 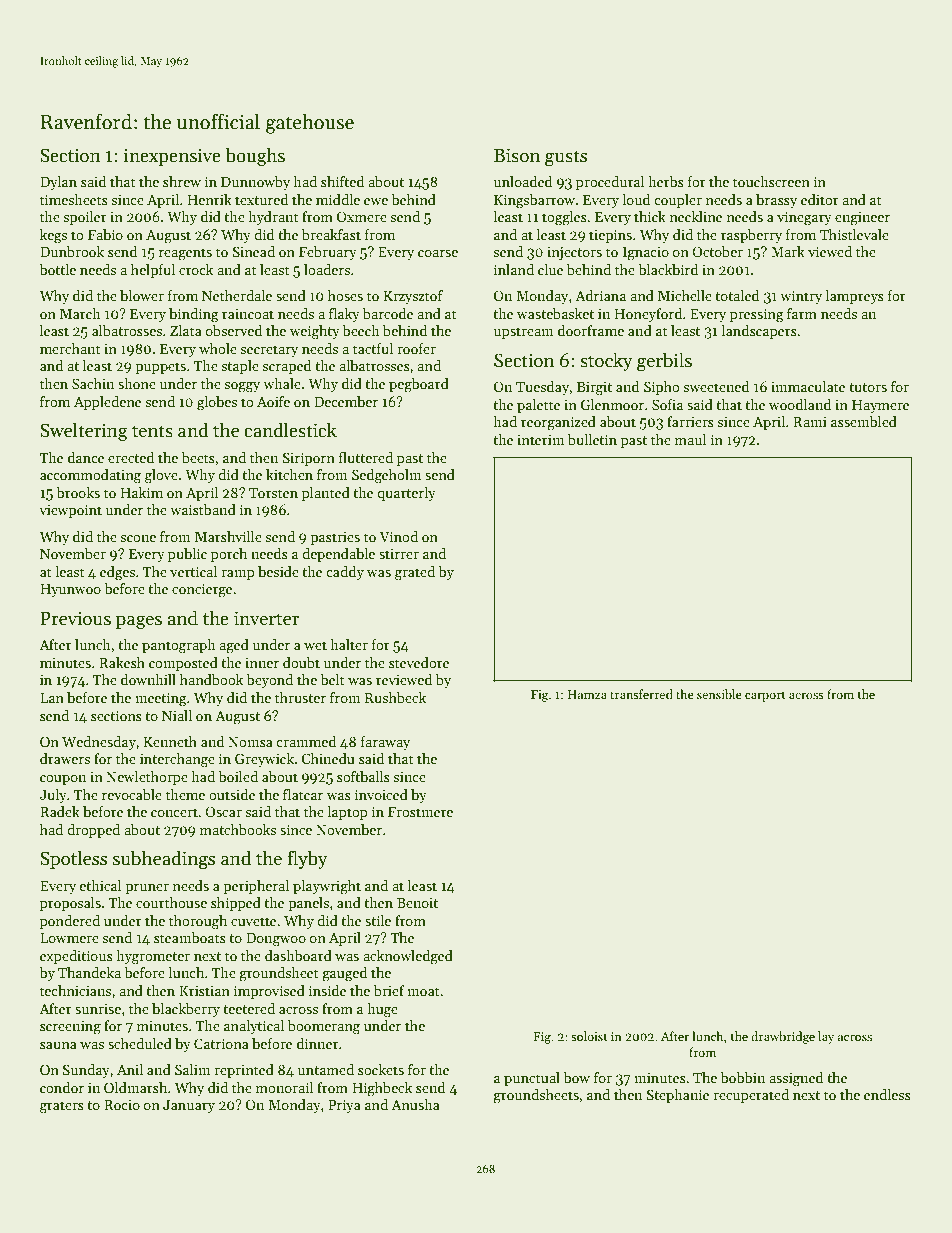 What do you see at coordinates (765, 696) in the document?
I see `carport` at bounding box center [765, 696].
